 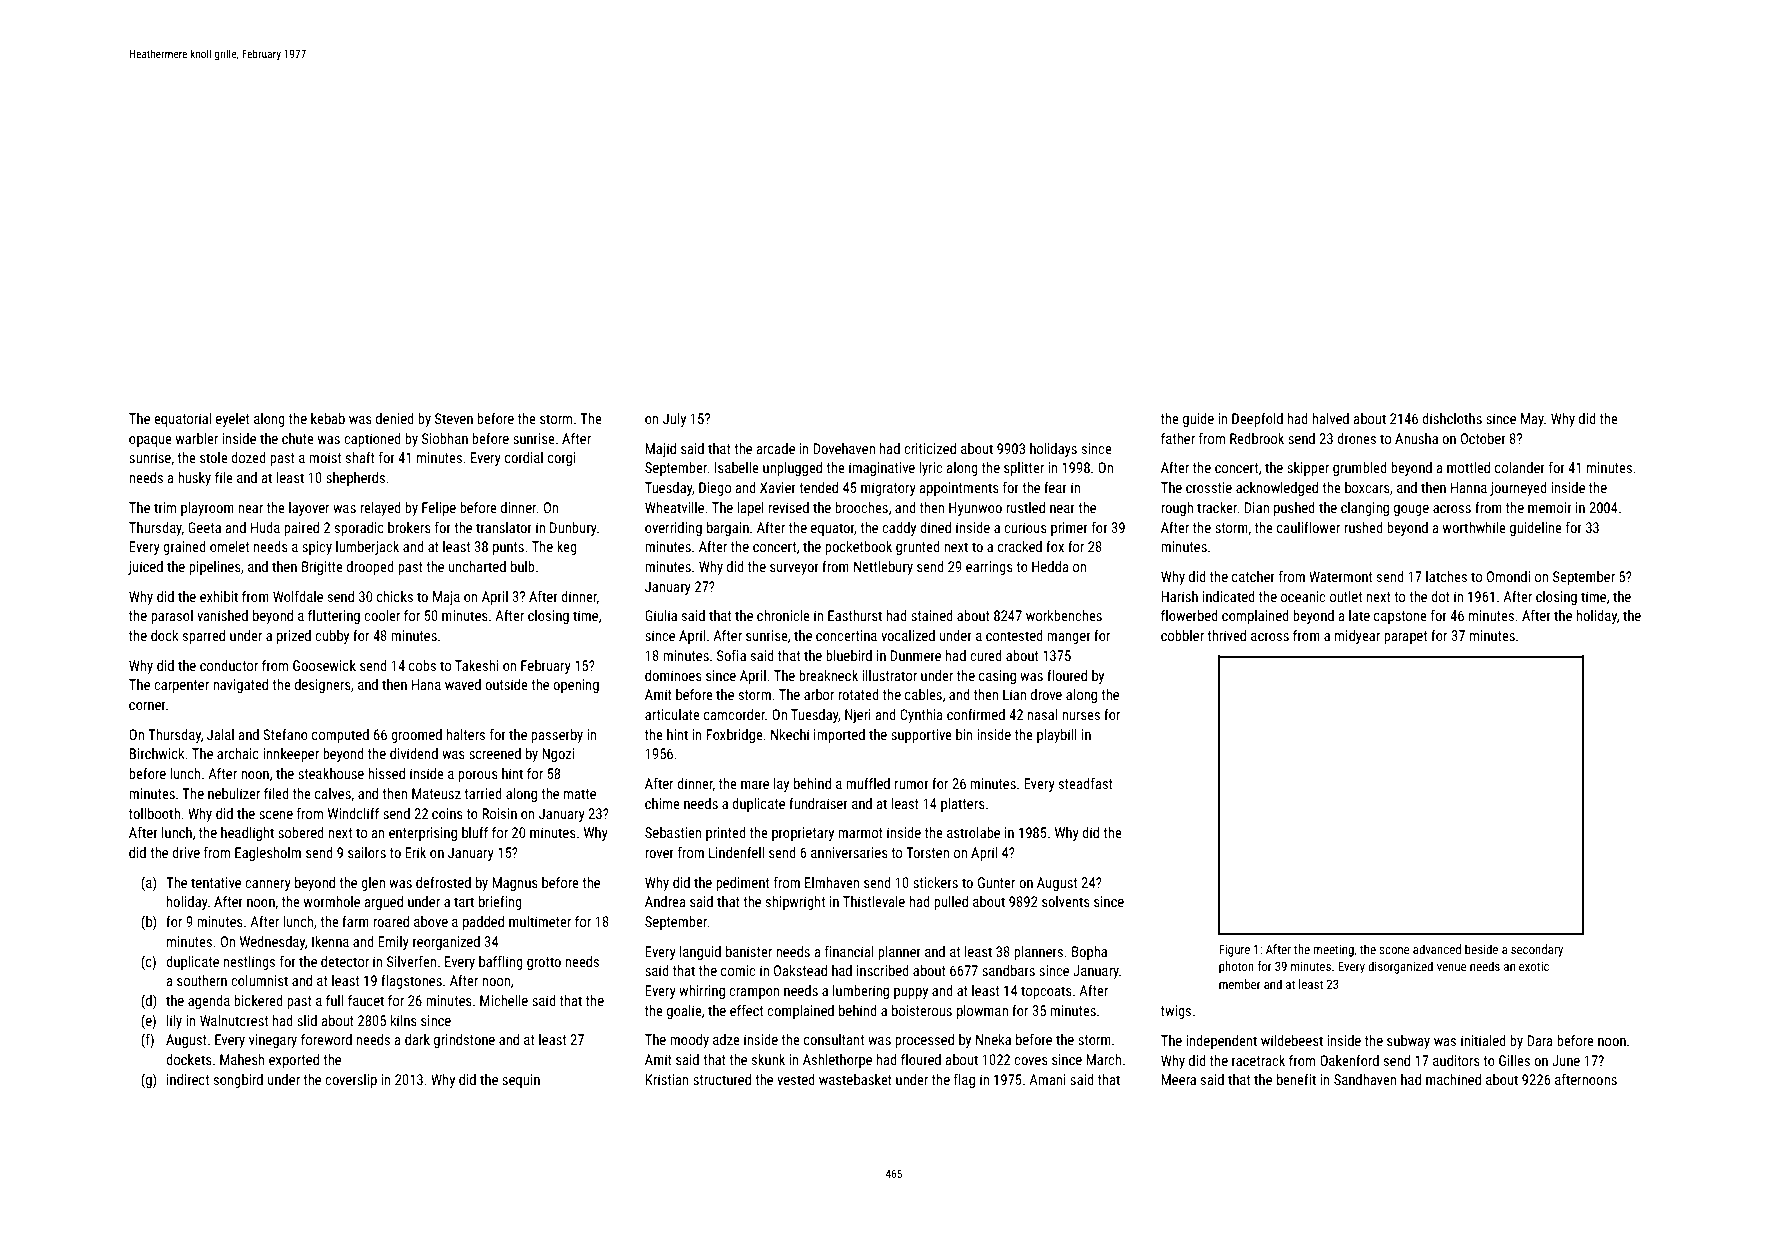 What do you see at coordinates (294, 1061) in the screenshot?
I see `exported` at bounding box center [294, 1061].
